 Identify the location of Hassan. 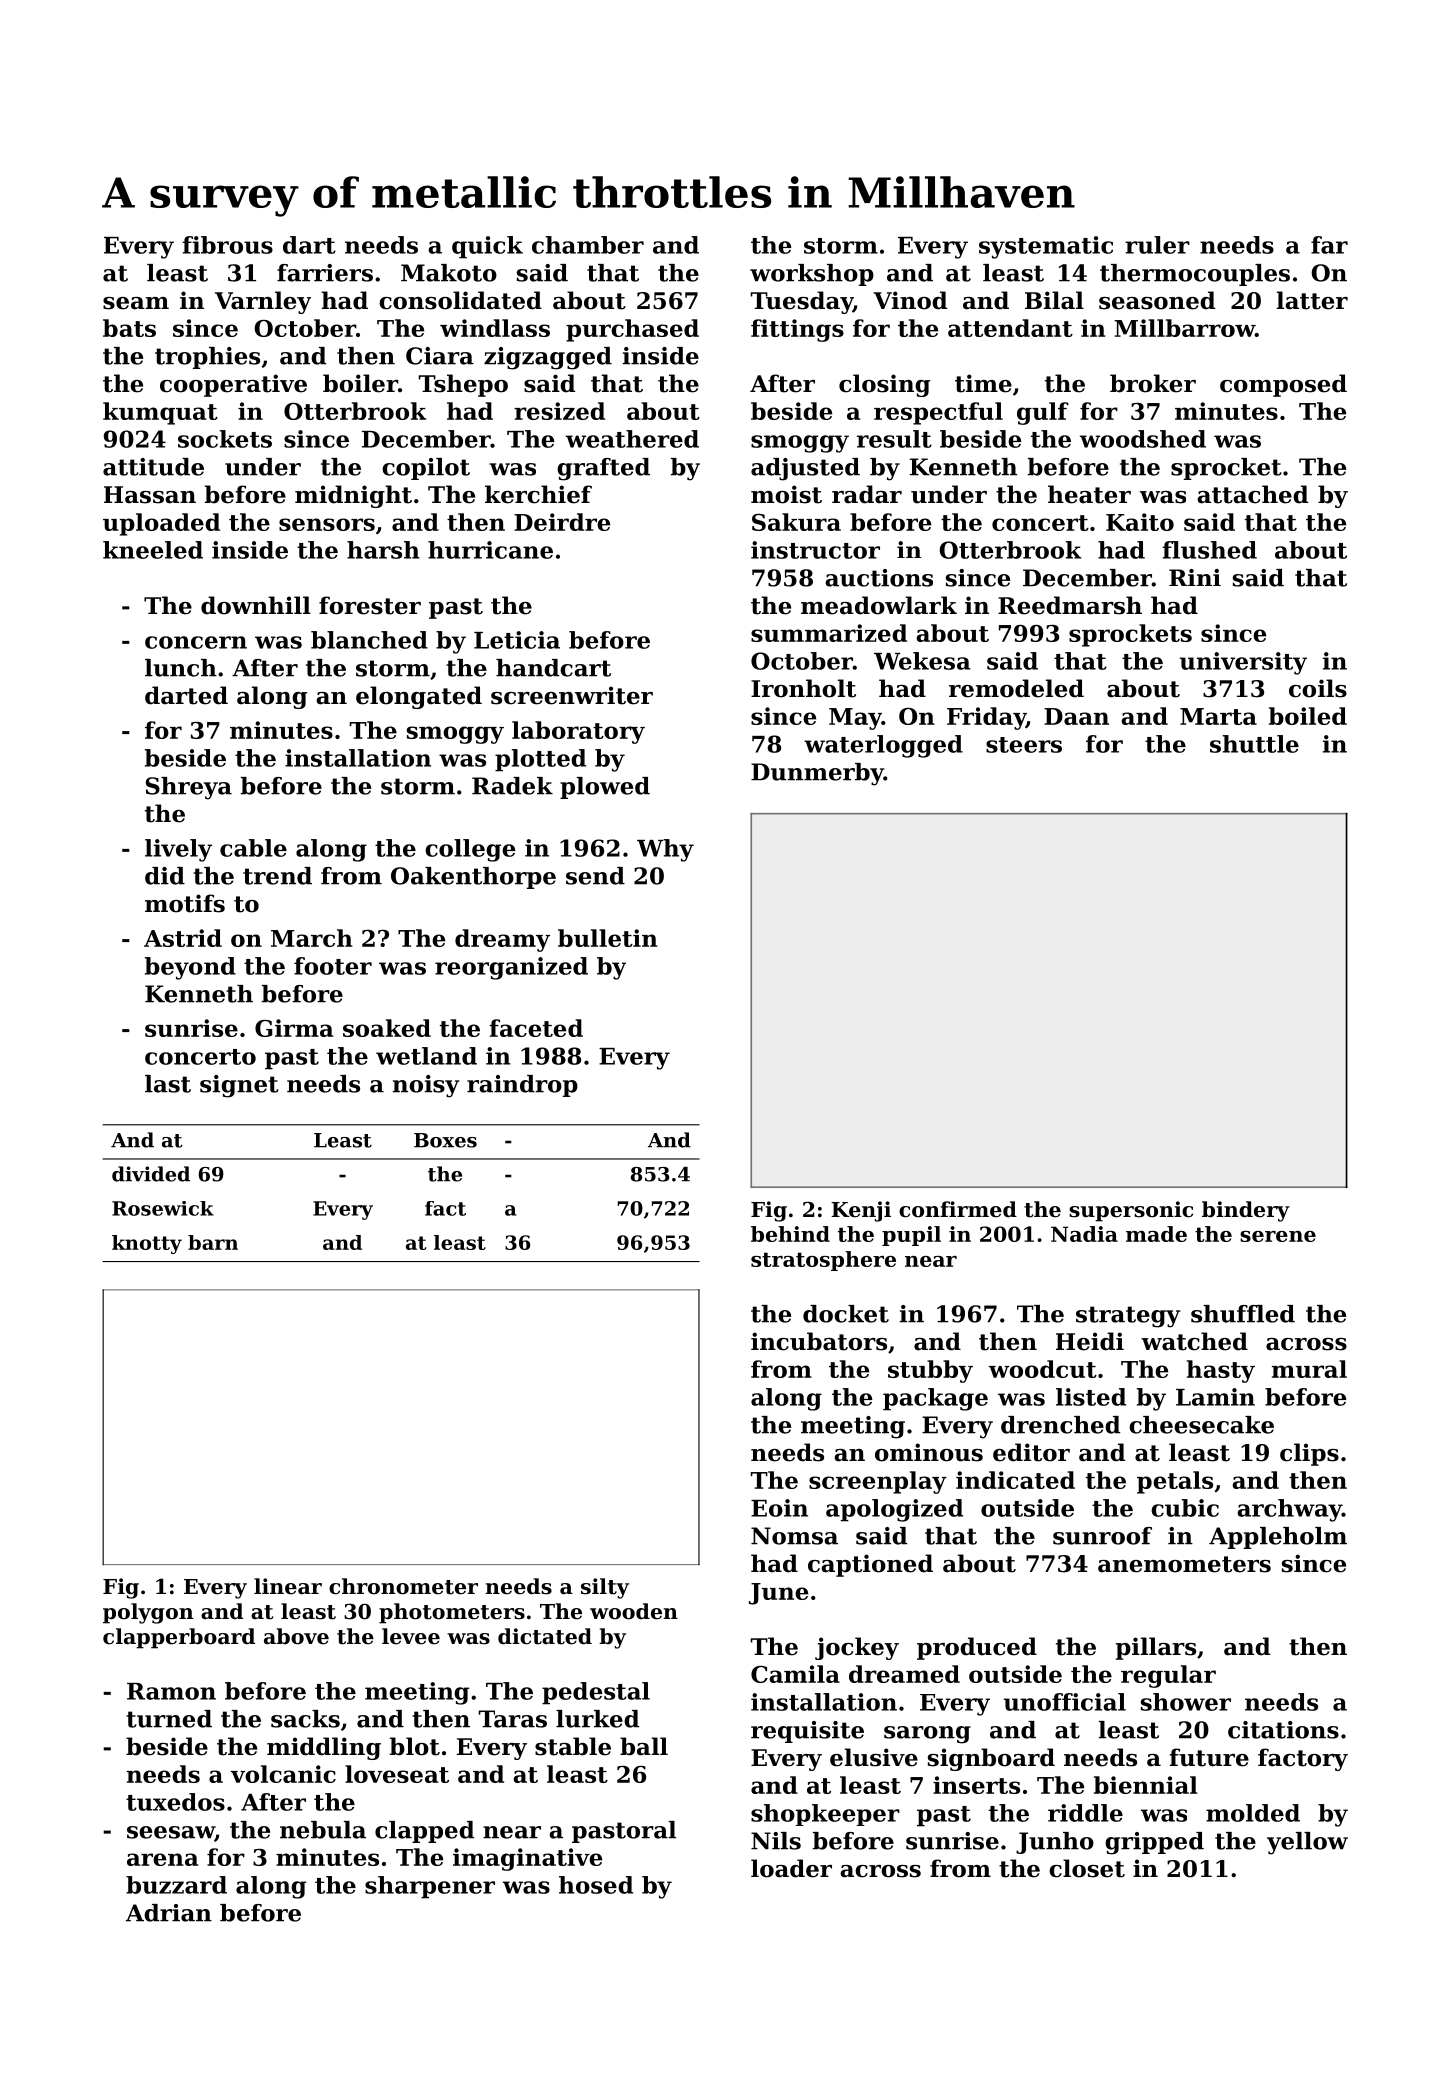
(150, 495).
